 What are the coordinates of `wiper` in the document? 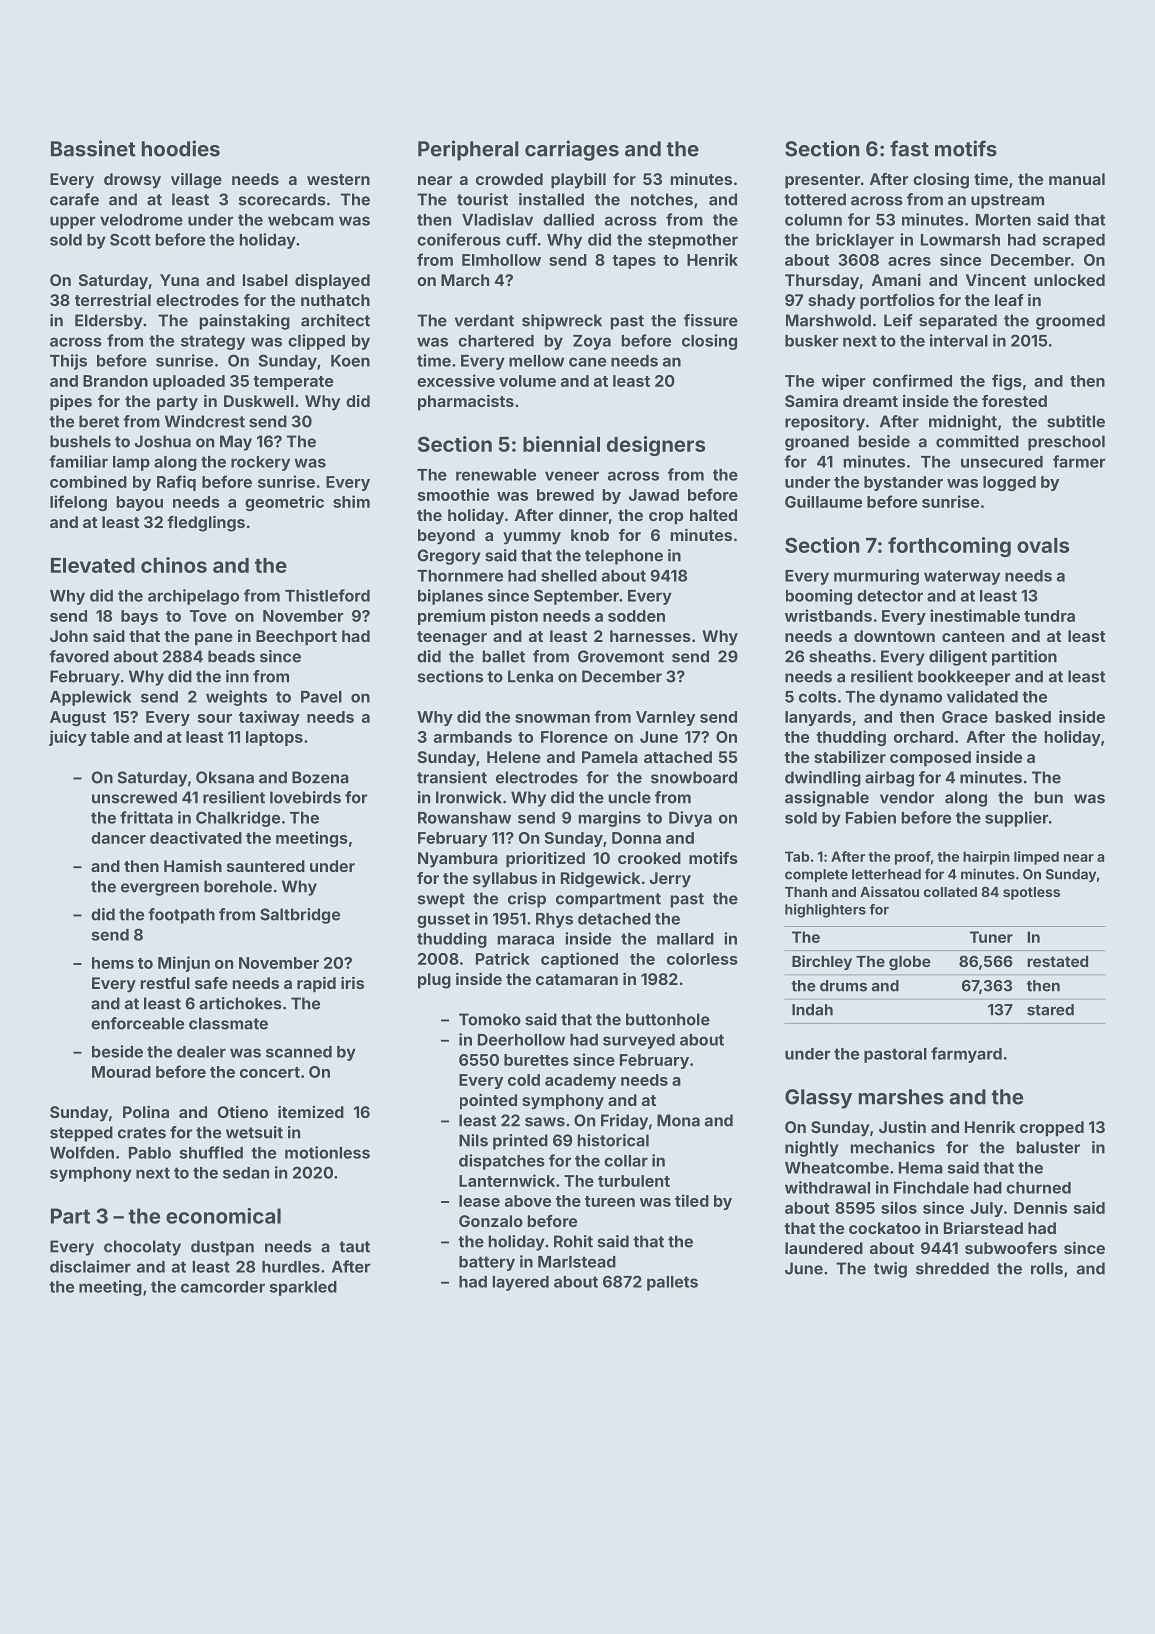 It's located at (843, 382).
